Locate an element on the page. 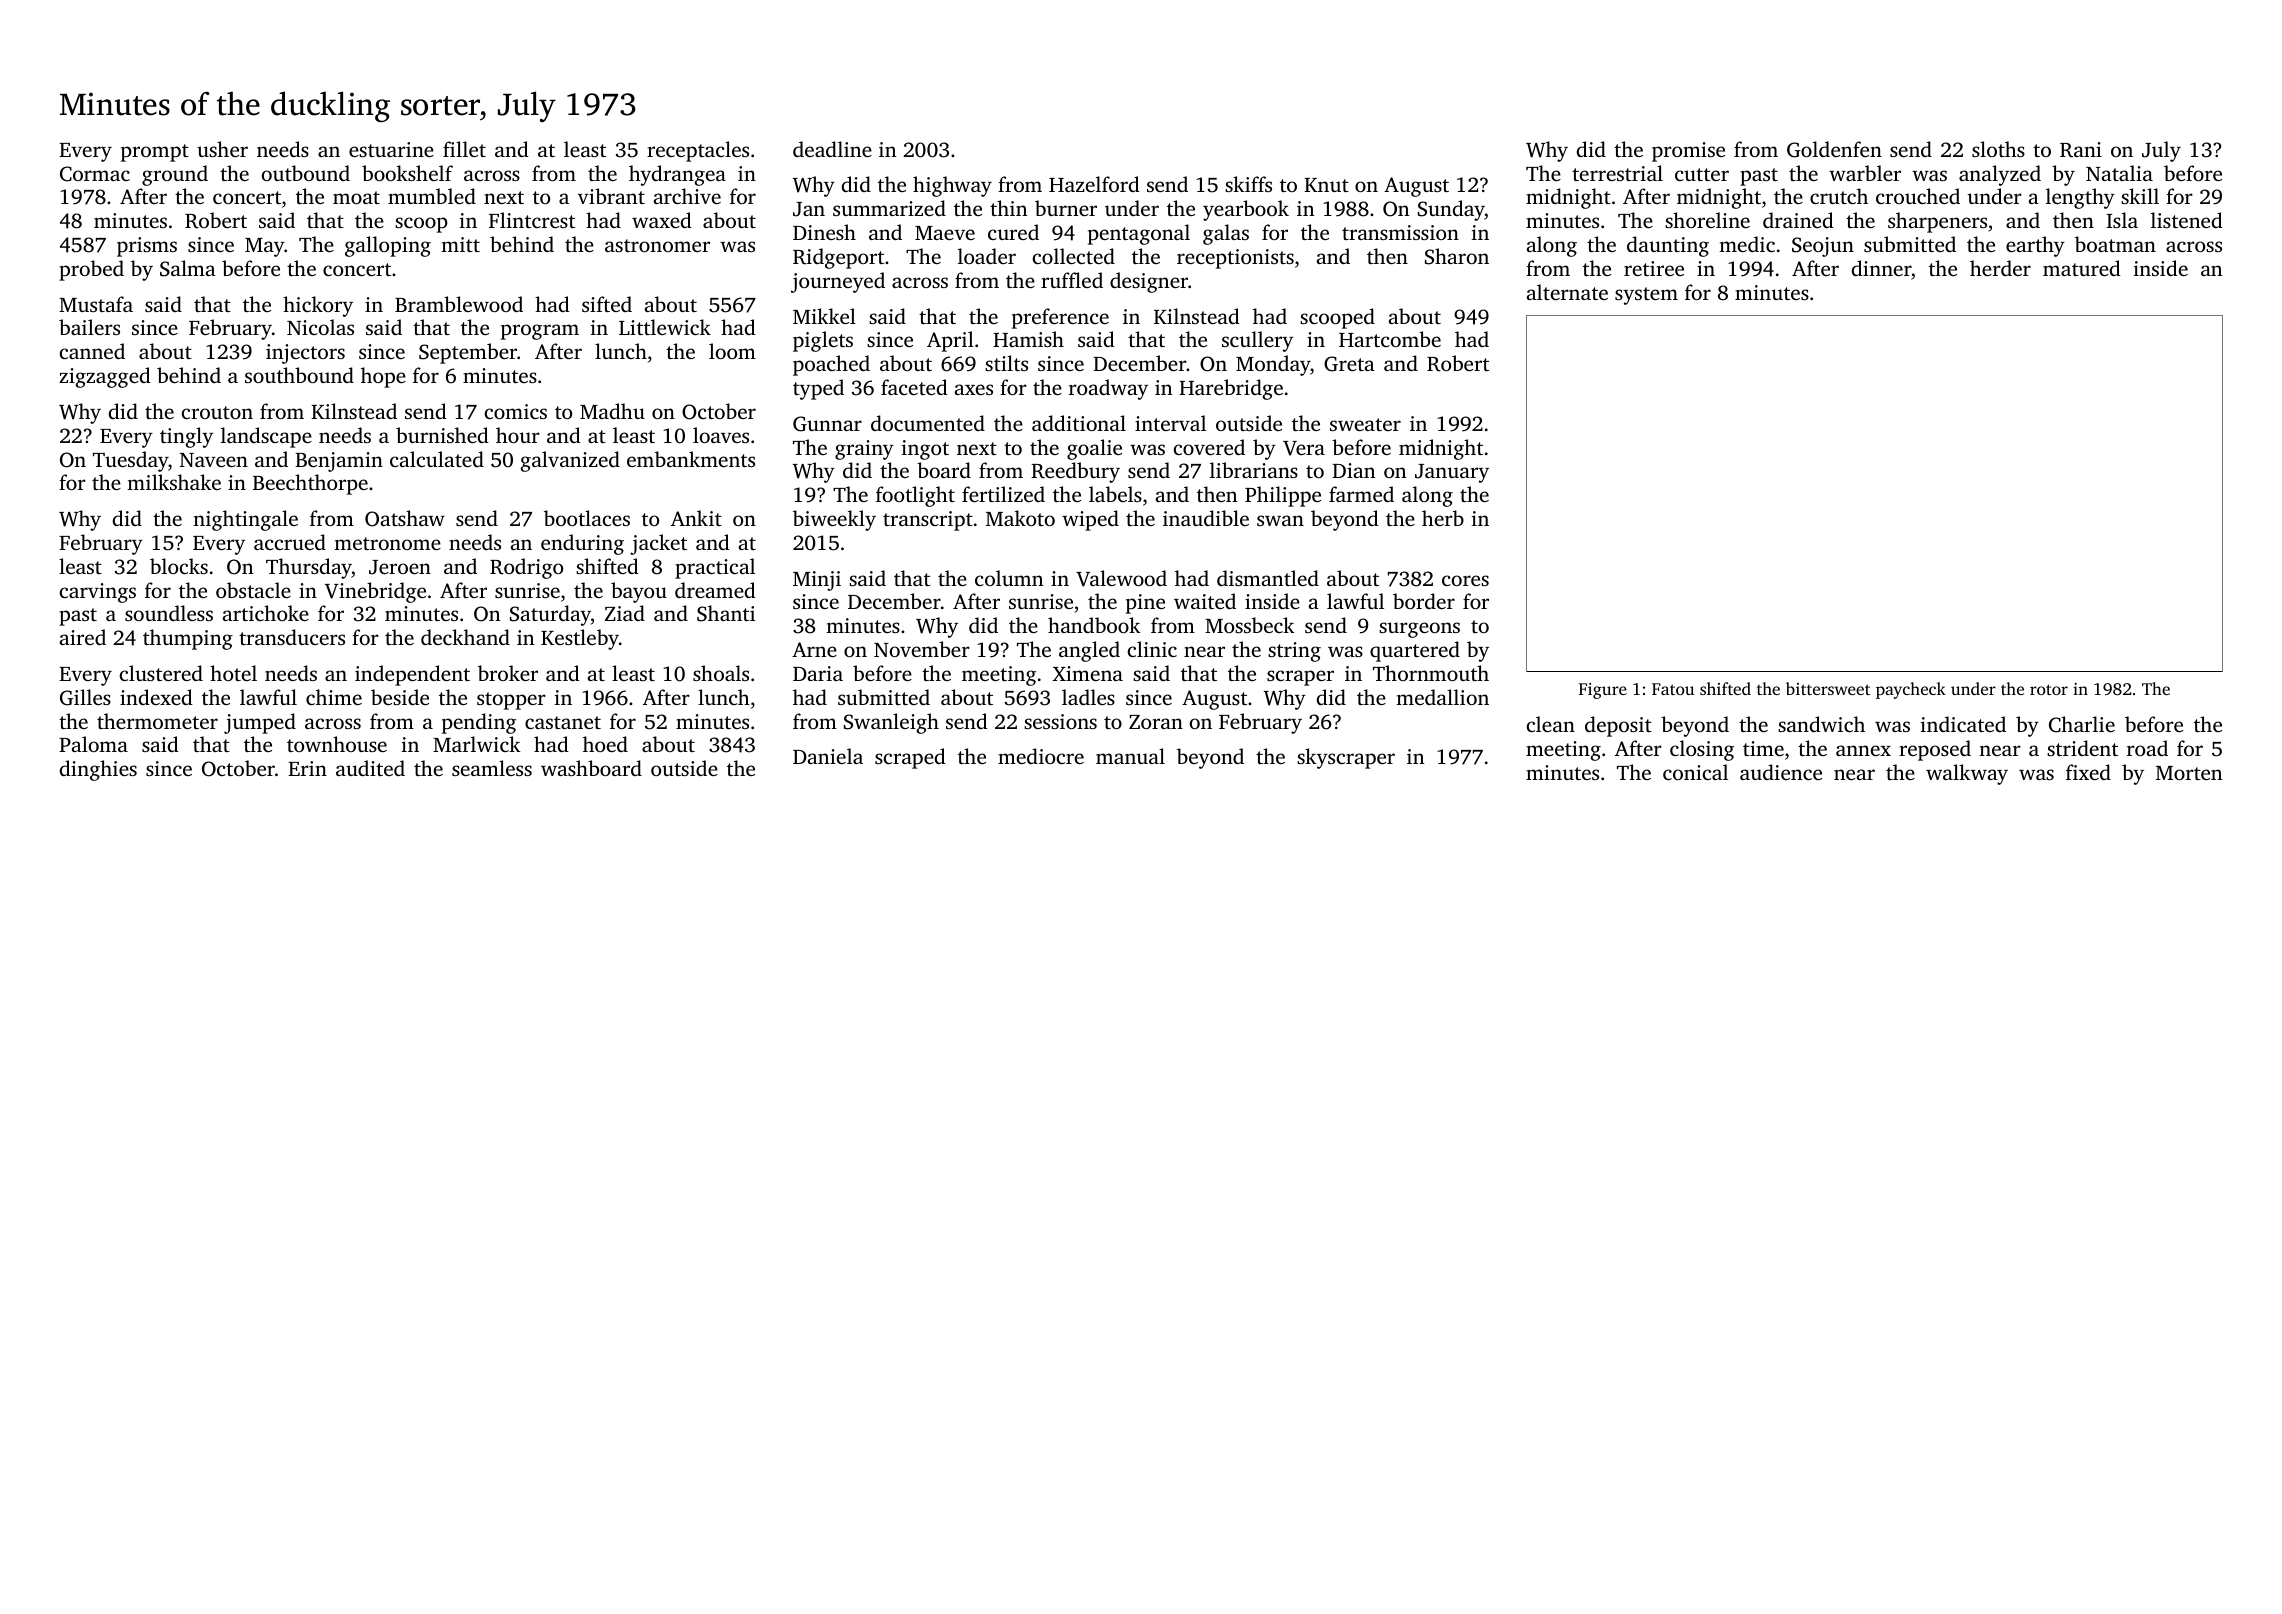 Image resolution: width=2282 pixels, height=1614 pixels. moat is located at coordinates (356, 197).
